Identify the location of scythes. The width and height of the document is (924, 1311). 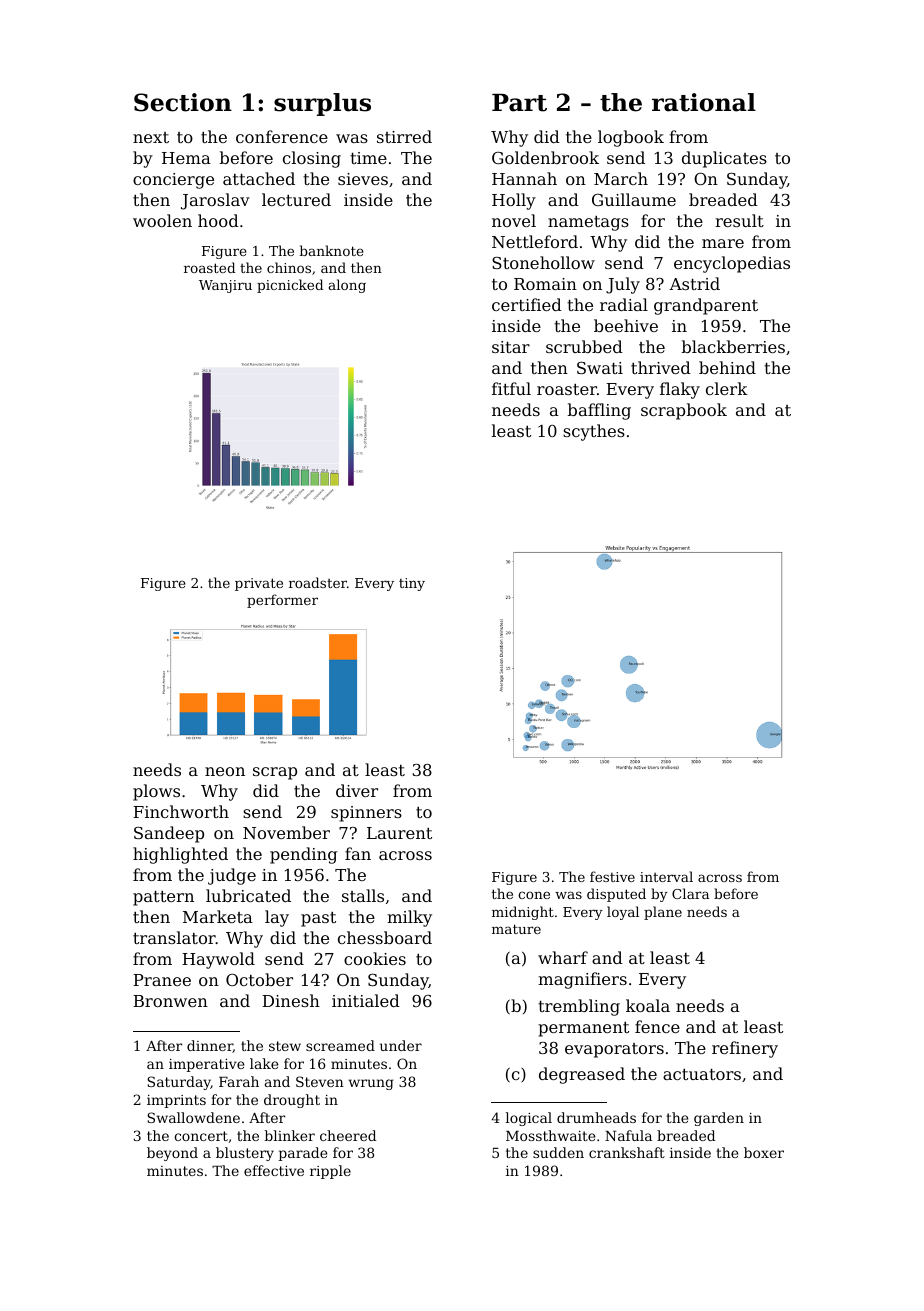
(594, 432).
